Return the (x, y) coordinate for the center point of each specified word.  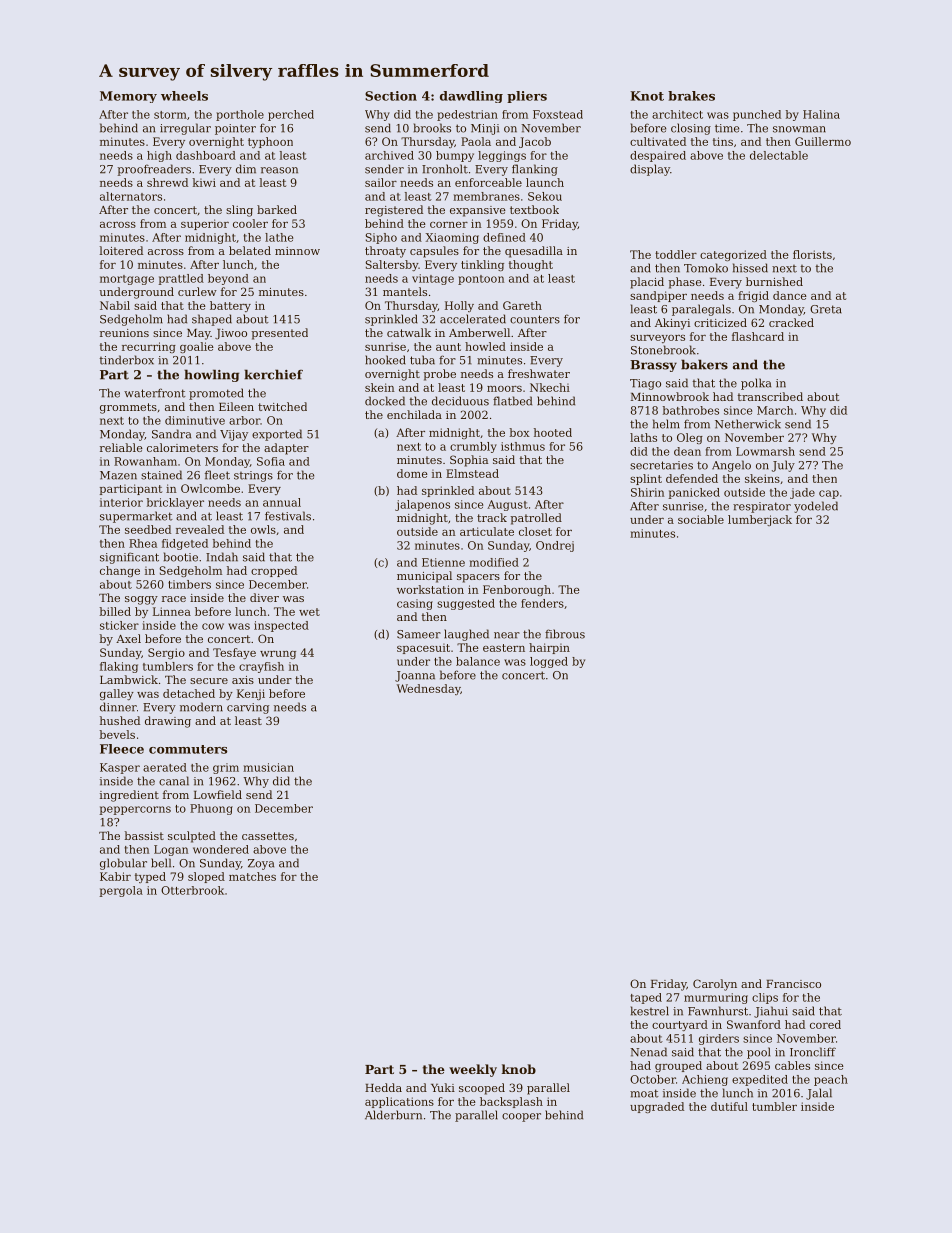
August (507, 505)
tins (723, 141)
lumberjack (760, 520)
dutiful (729, 1106)
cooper (521, 1117)
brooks (432, 128)
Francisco (793, 984)
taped (646, 998)
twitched (282, 406)
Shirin (647, 492)
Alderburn (393, 1115)
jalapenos (422, 505)
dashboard (206, 155)
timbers (189, 584)
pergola (121, 891)
